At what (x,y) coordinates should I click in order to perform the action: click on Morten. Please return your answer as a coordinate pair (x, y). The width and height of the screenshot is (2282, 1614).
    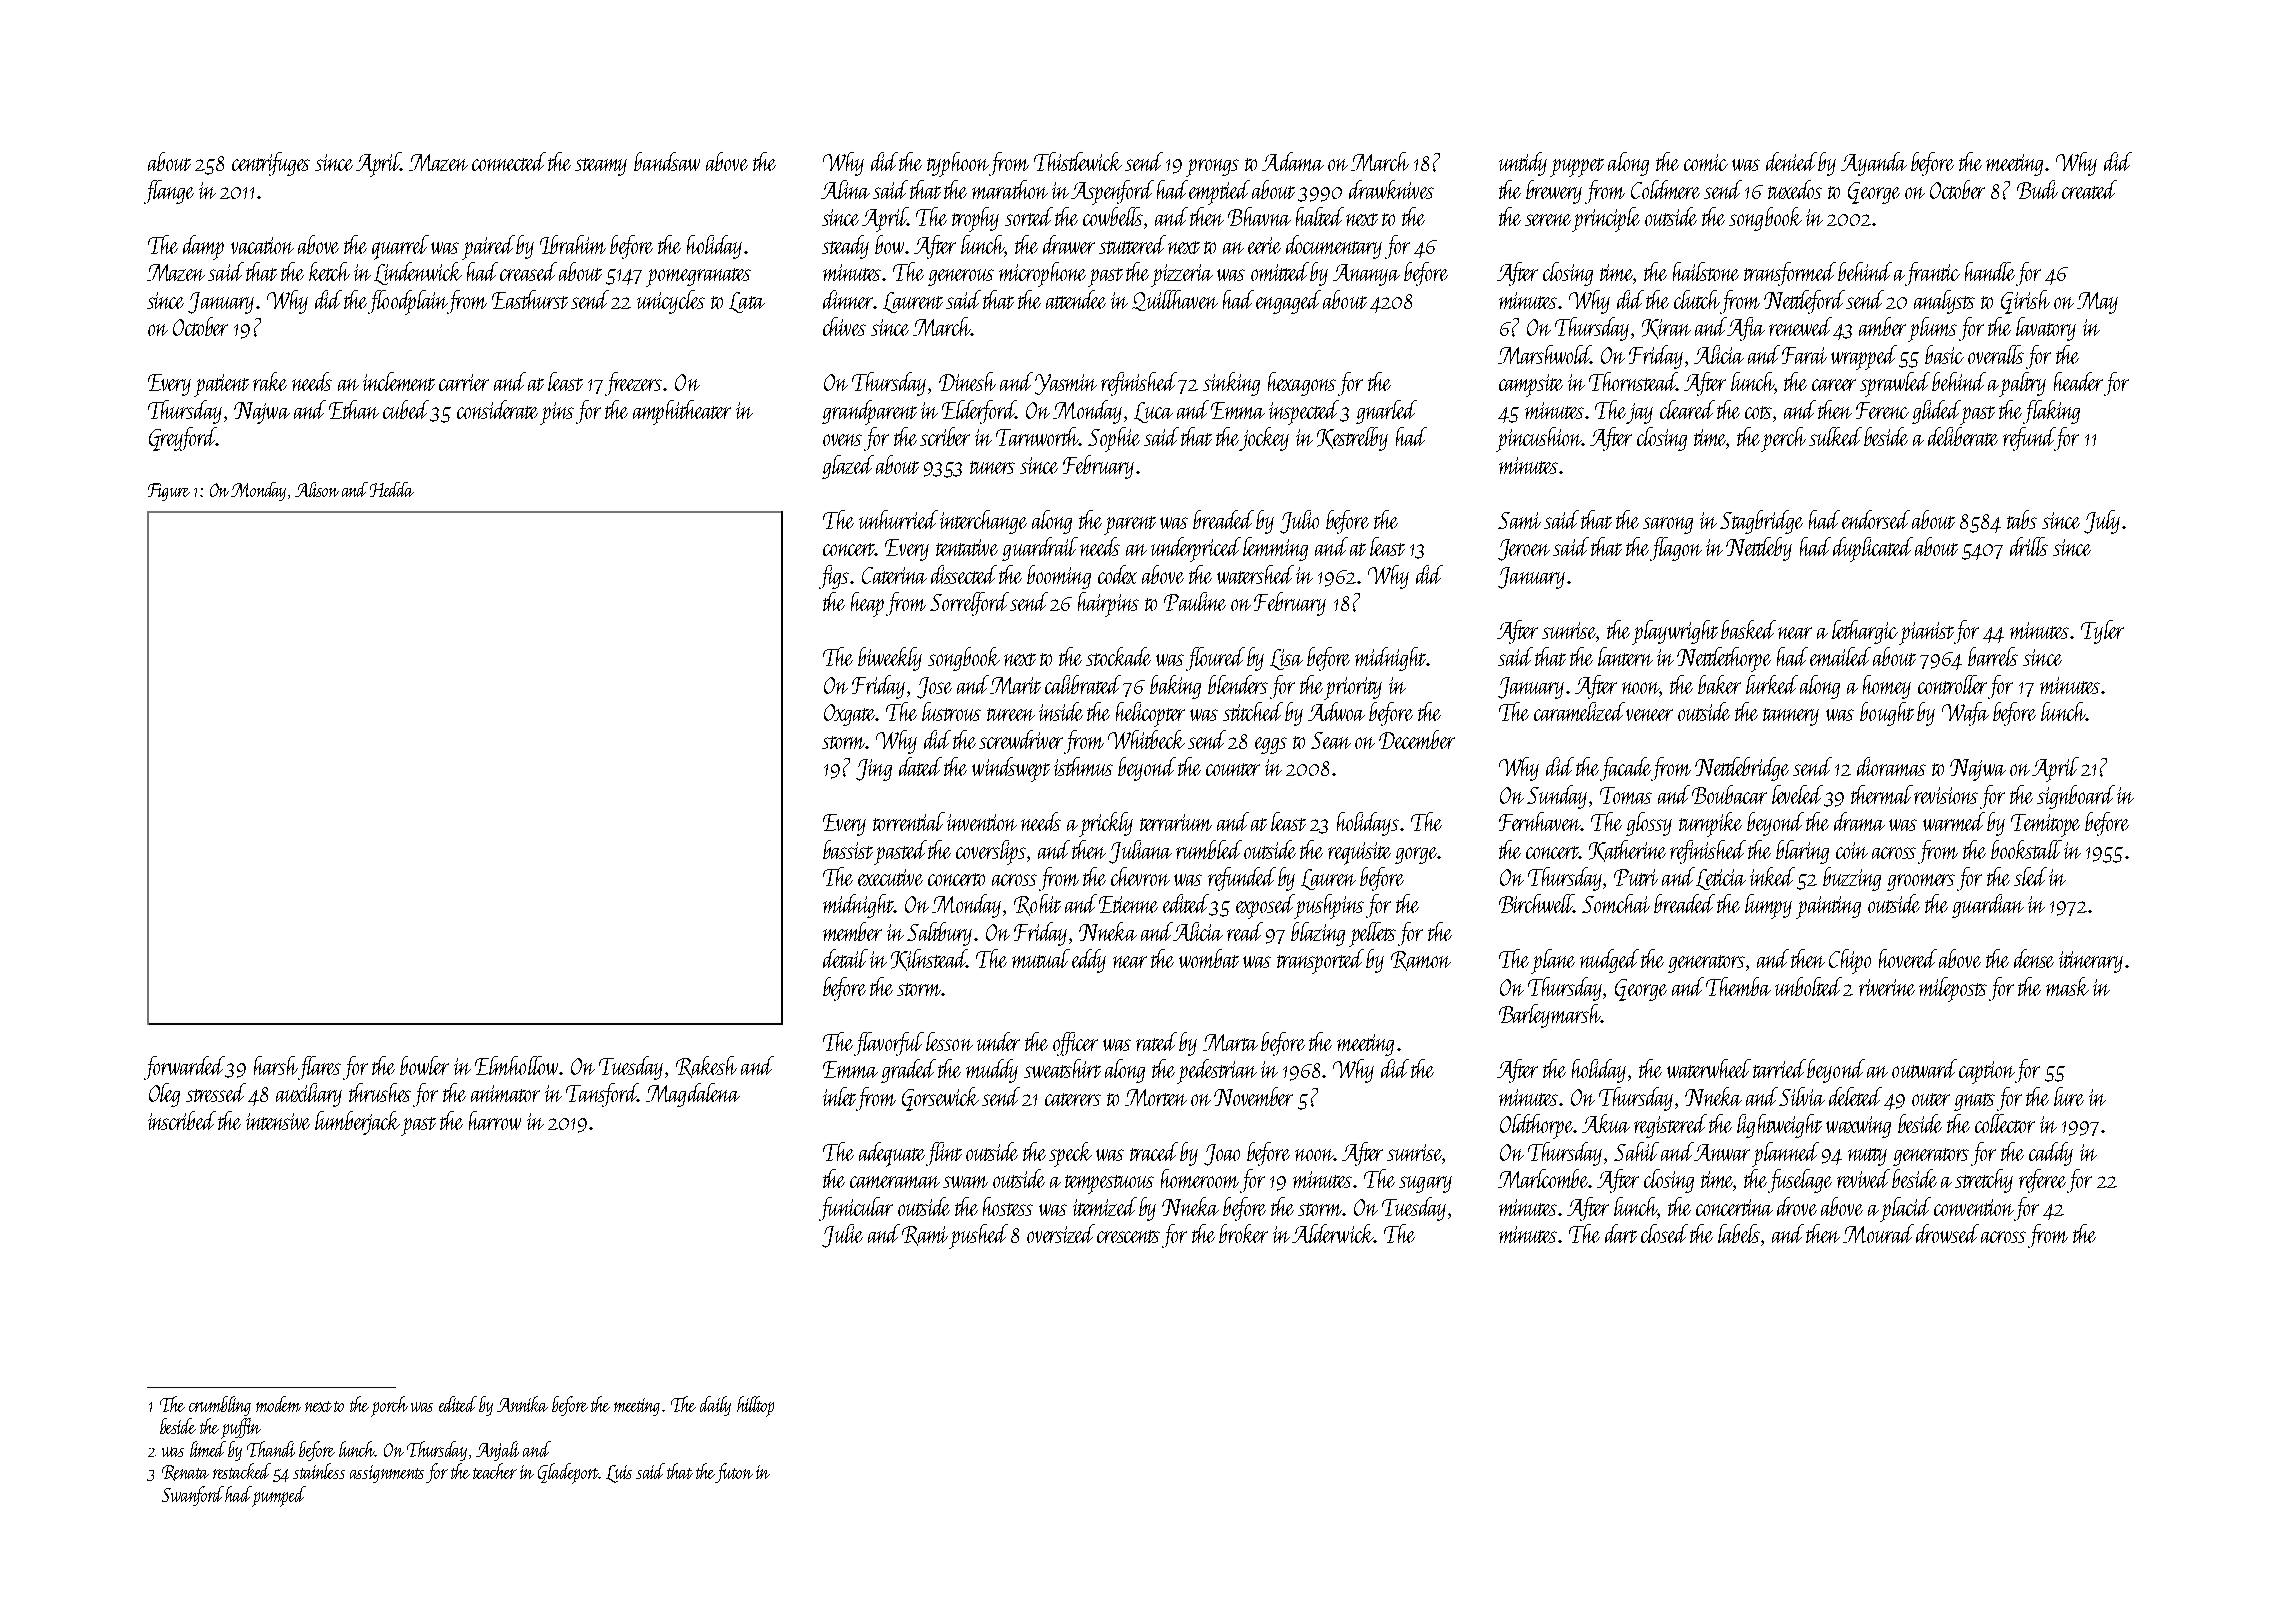
    Looking at the image, I should click on (1156, 1097).
